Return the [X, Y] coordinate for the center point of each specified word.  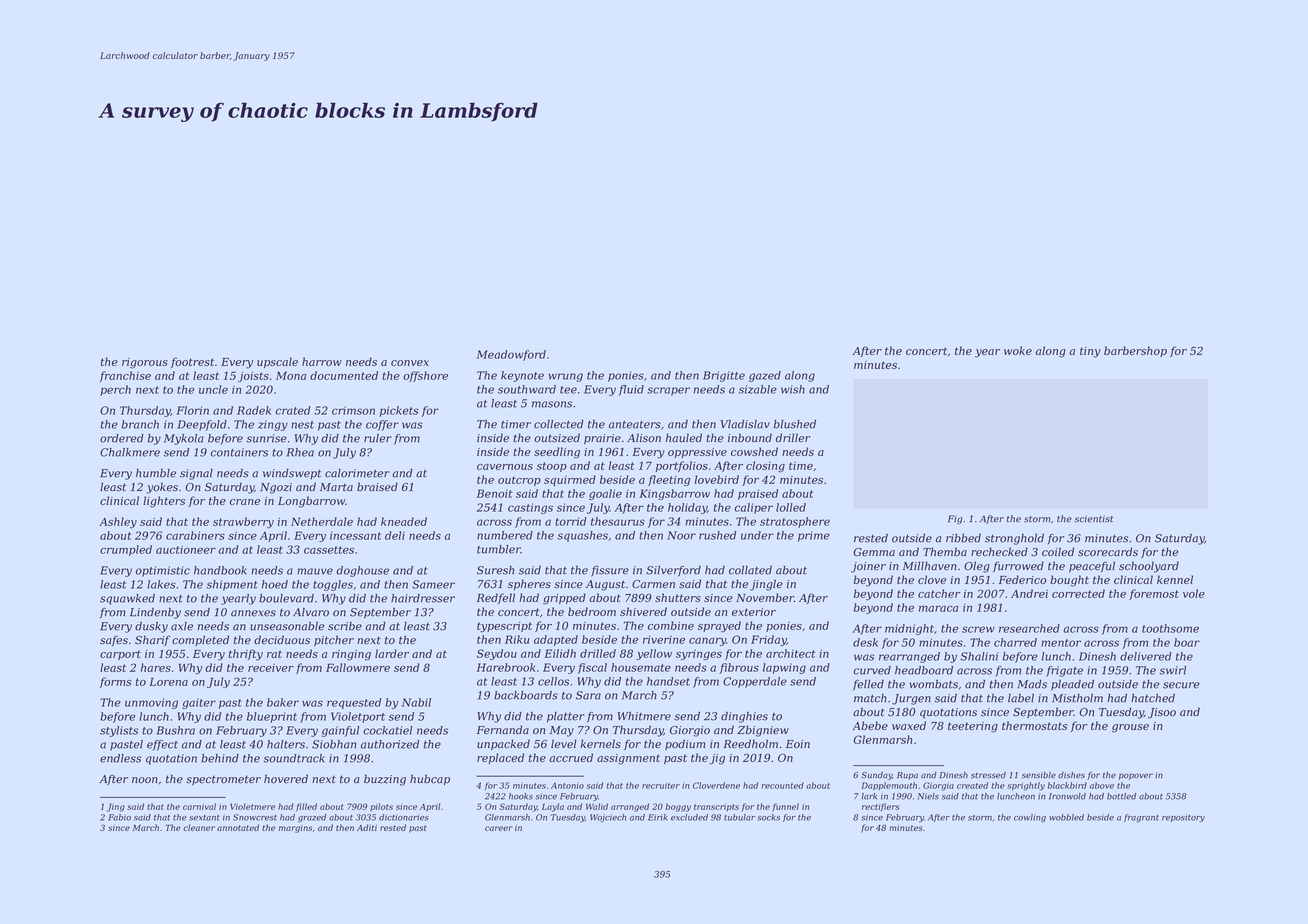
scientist [1094, 519]
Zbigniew [763, 731]
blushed [795, 424]
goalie [605, 494]
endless [120, 758]
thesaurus [618, 521]
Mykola [184, 439]
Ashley [118, 523]
